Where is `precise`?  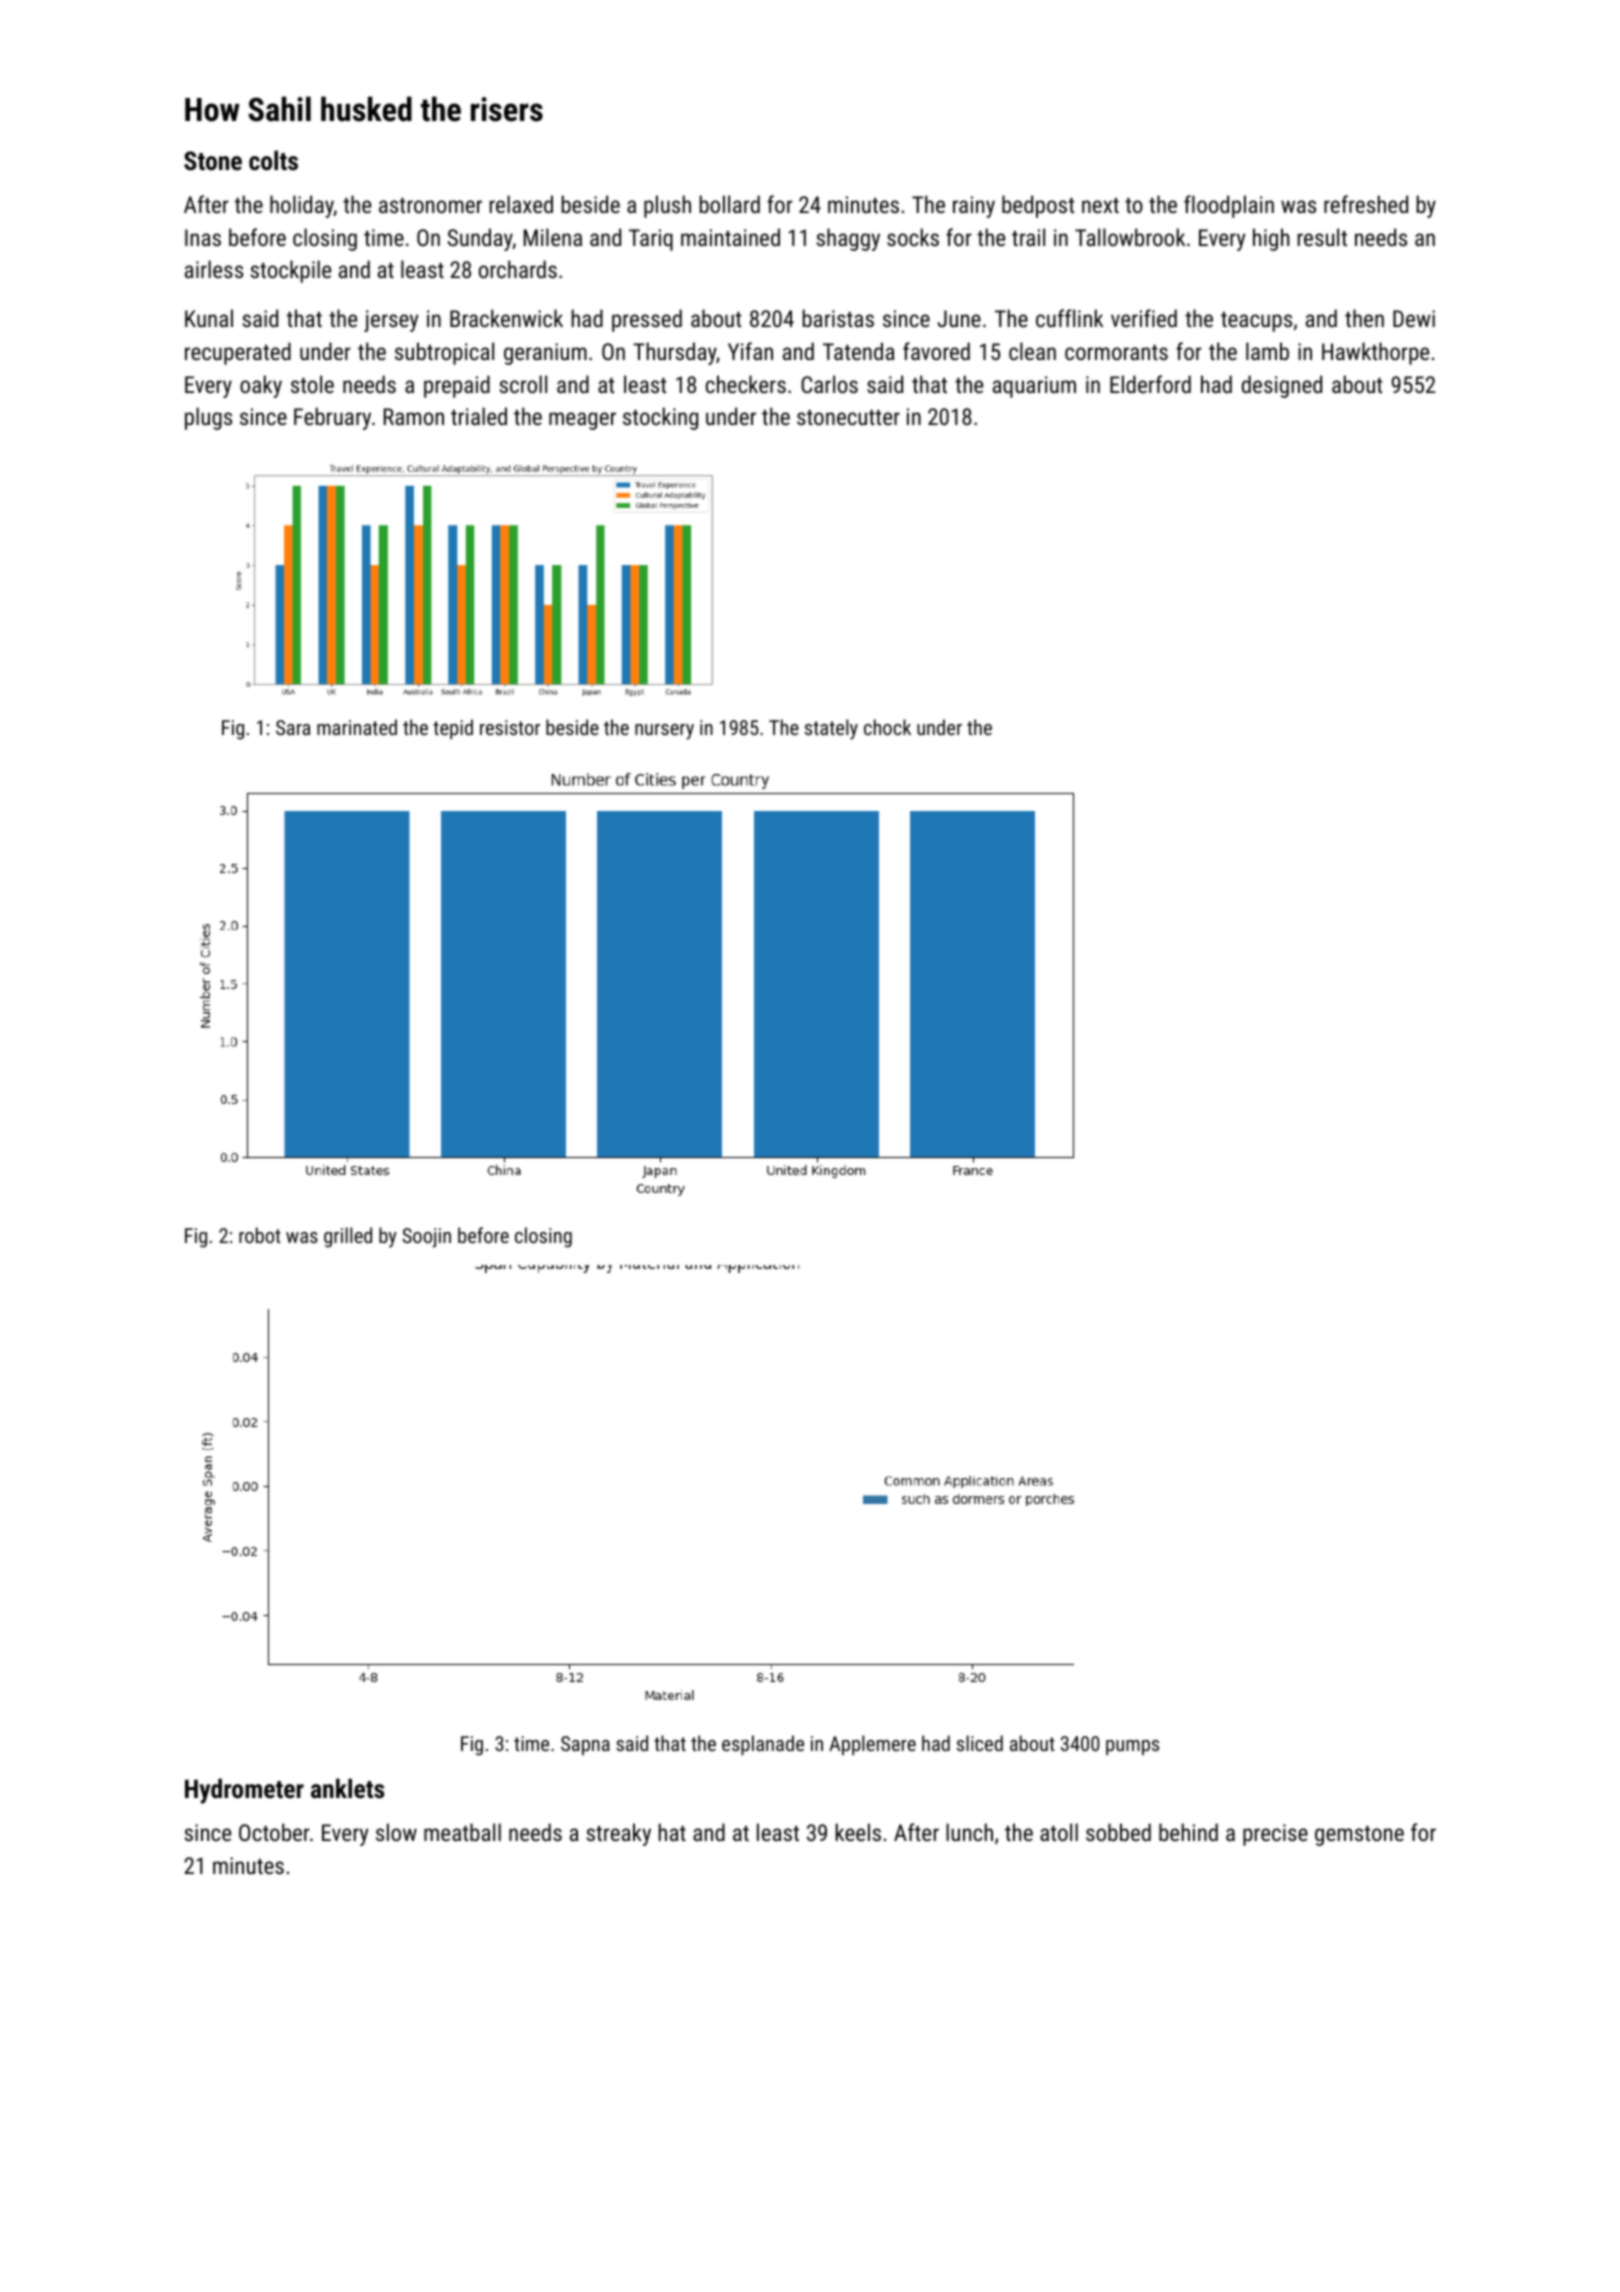 precise is located at coordinates (1275, 1835).
